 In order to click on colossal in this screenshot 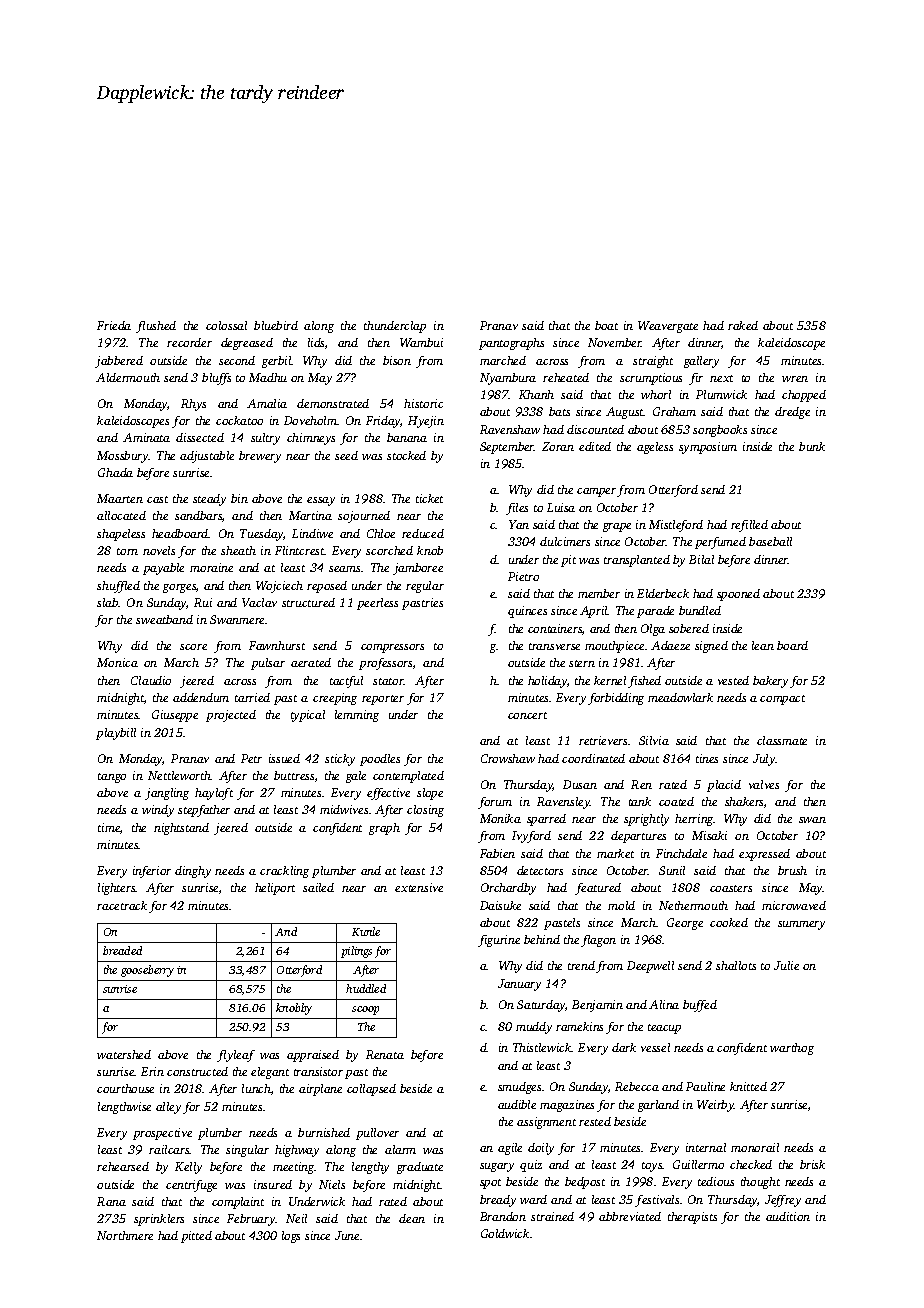, I will do `click(226, 325)`.
